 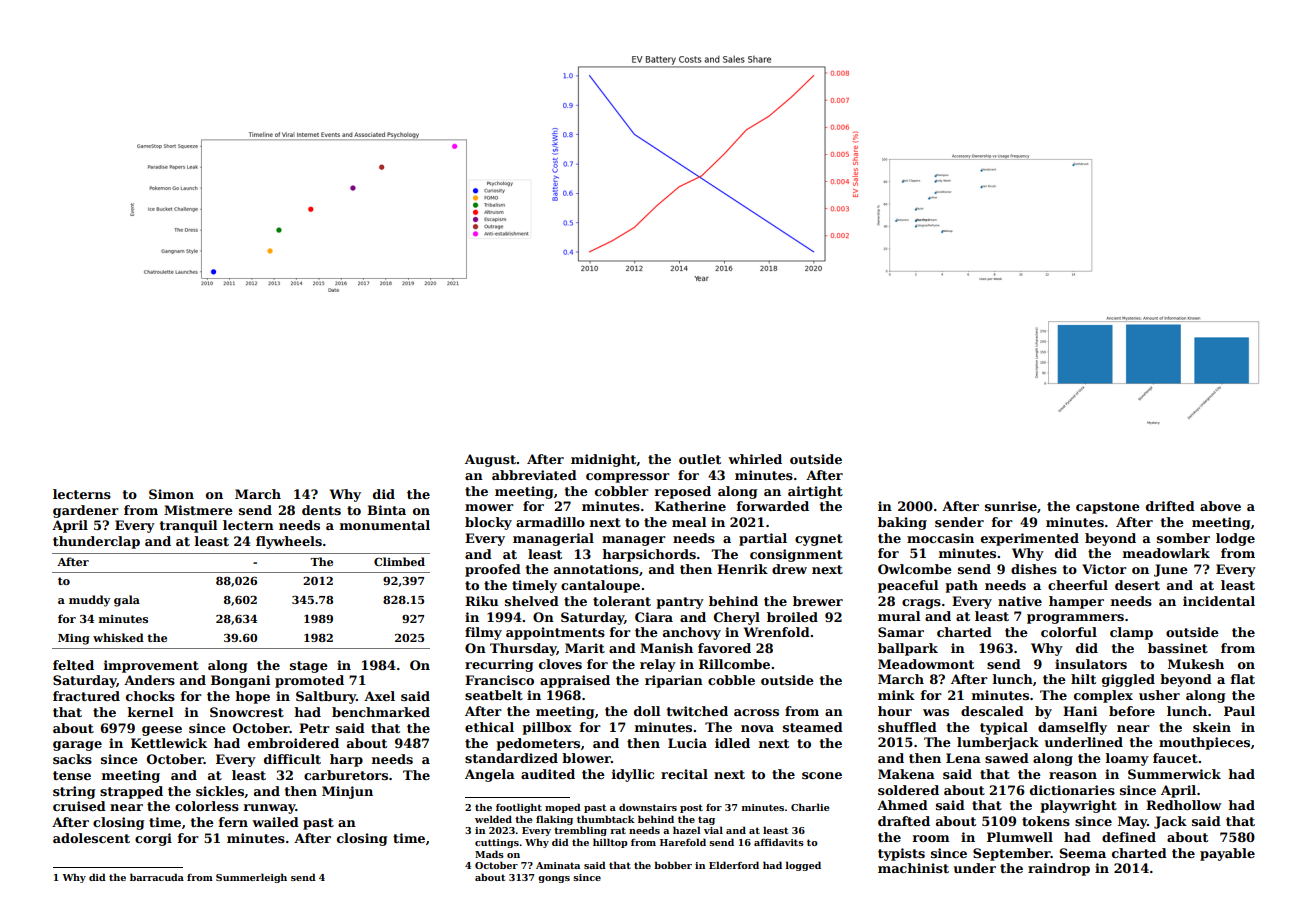 What do you see at coordinates (755, 459) in the page?
I see `whirled` at bounding box center [755, 459].
